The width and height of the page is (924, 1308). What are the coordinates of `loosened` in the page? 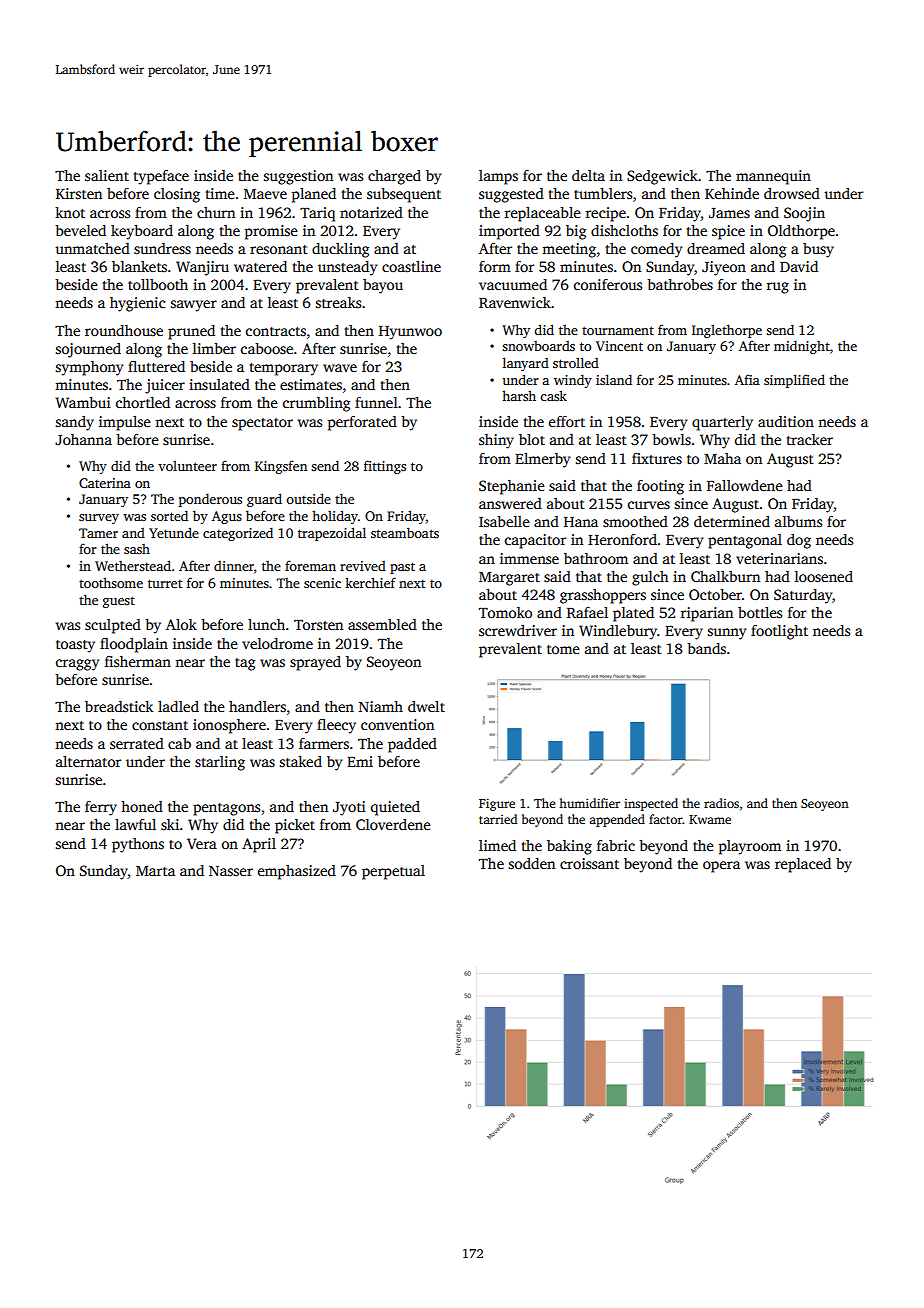 It's located at (824, 576).
